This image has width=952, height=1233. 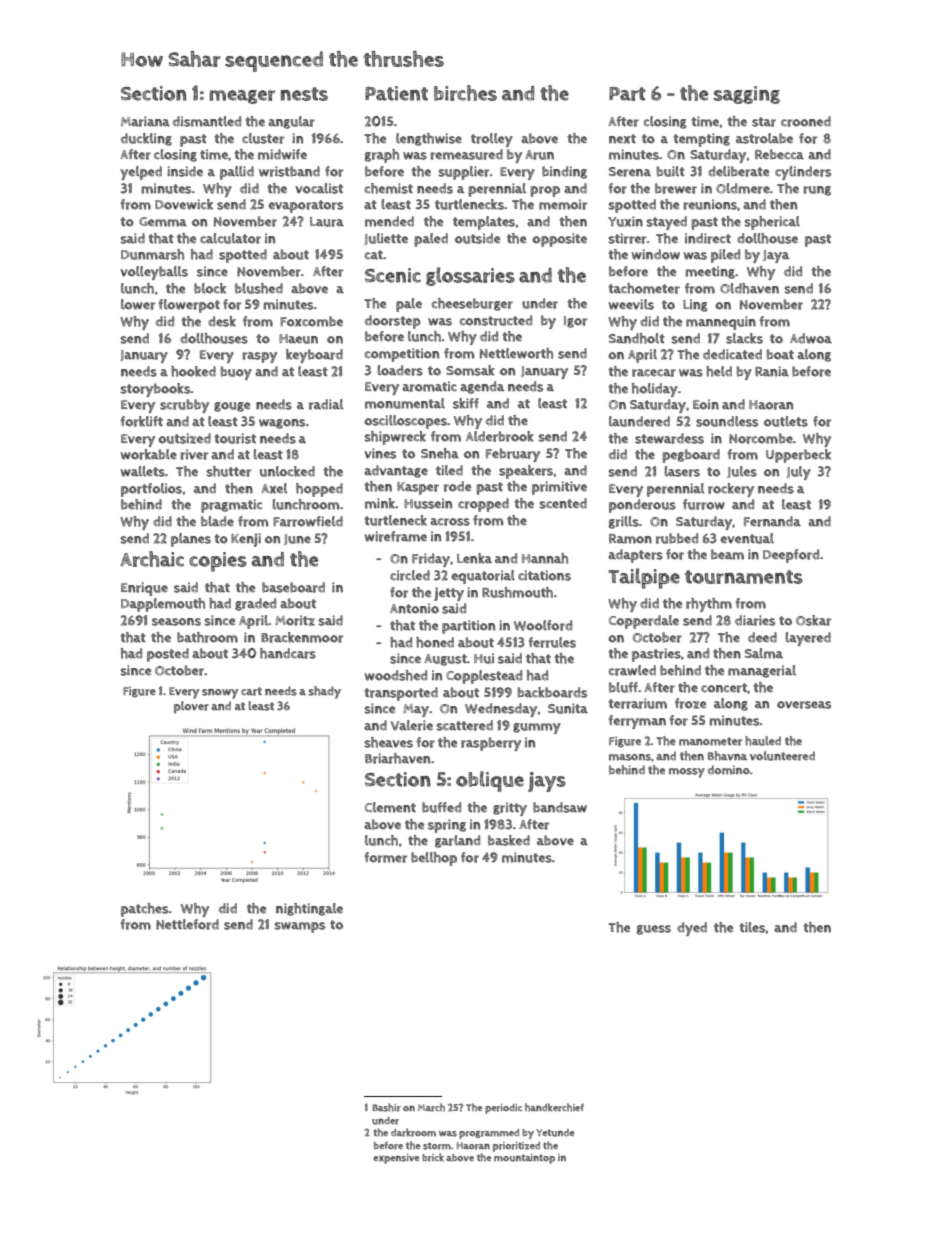 I want to click on darkroom, so click(x=413, y=1132).
